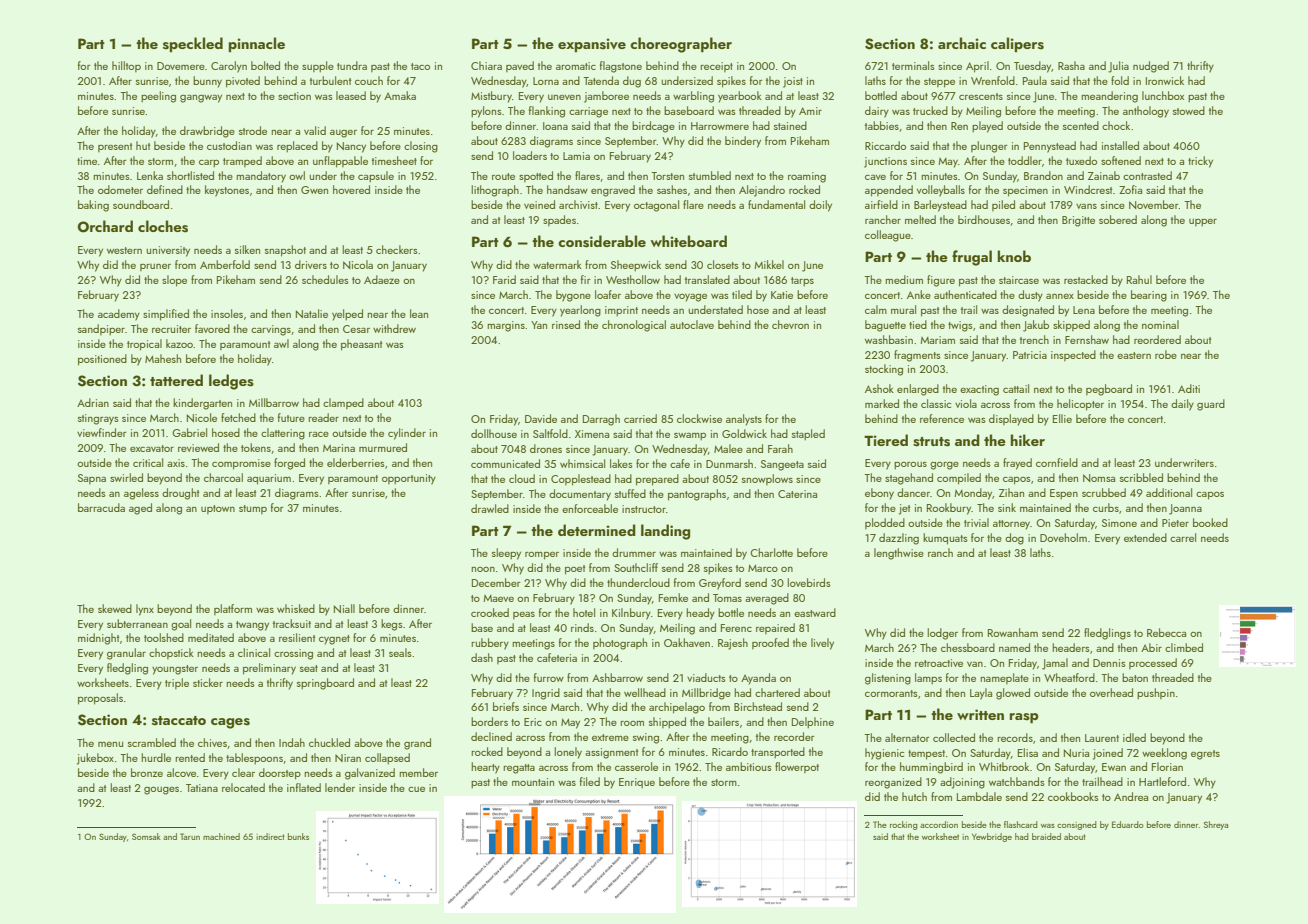 This screenshot has width=1308, height=924. I want to click on couch, so click(369, 80).
